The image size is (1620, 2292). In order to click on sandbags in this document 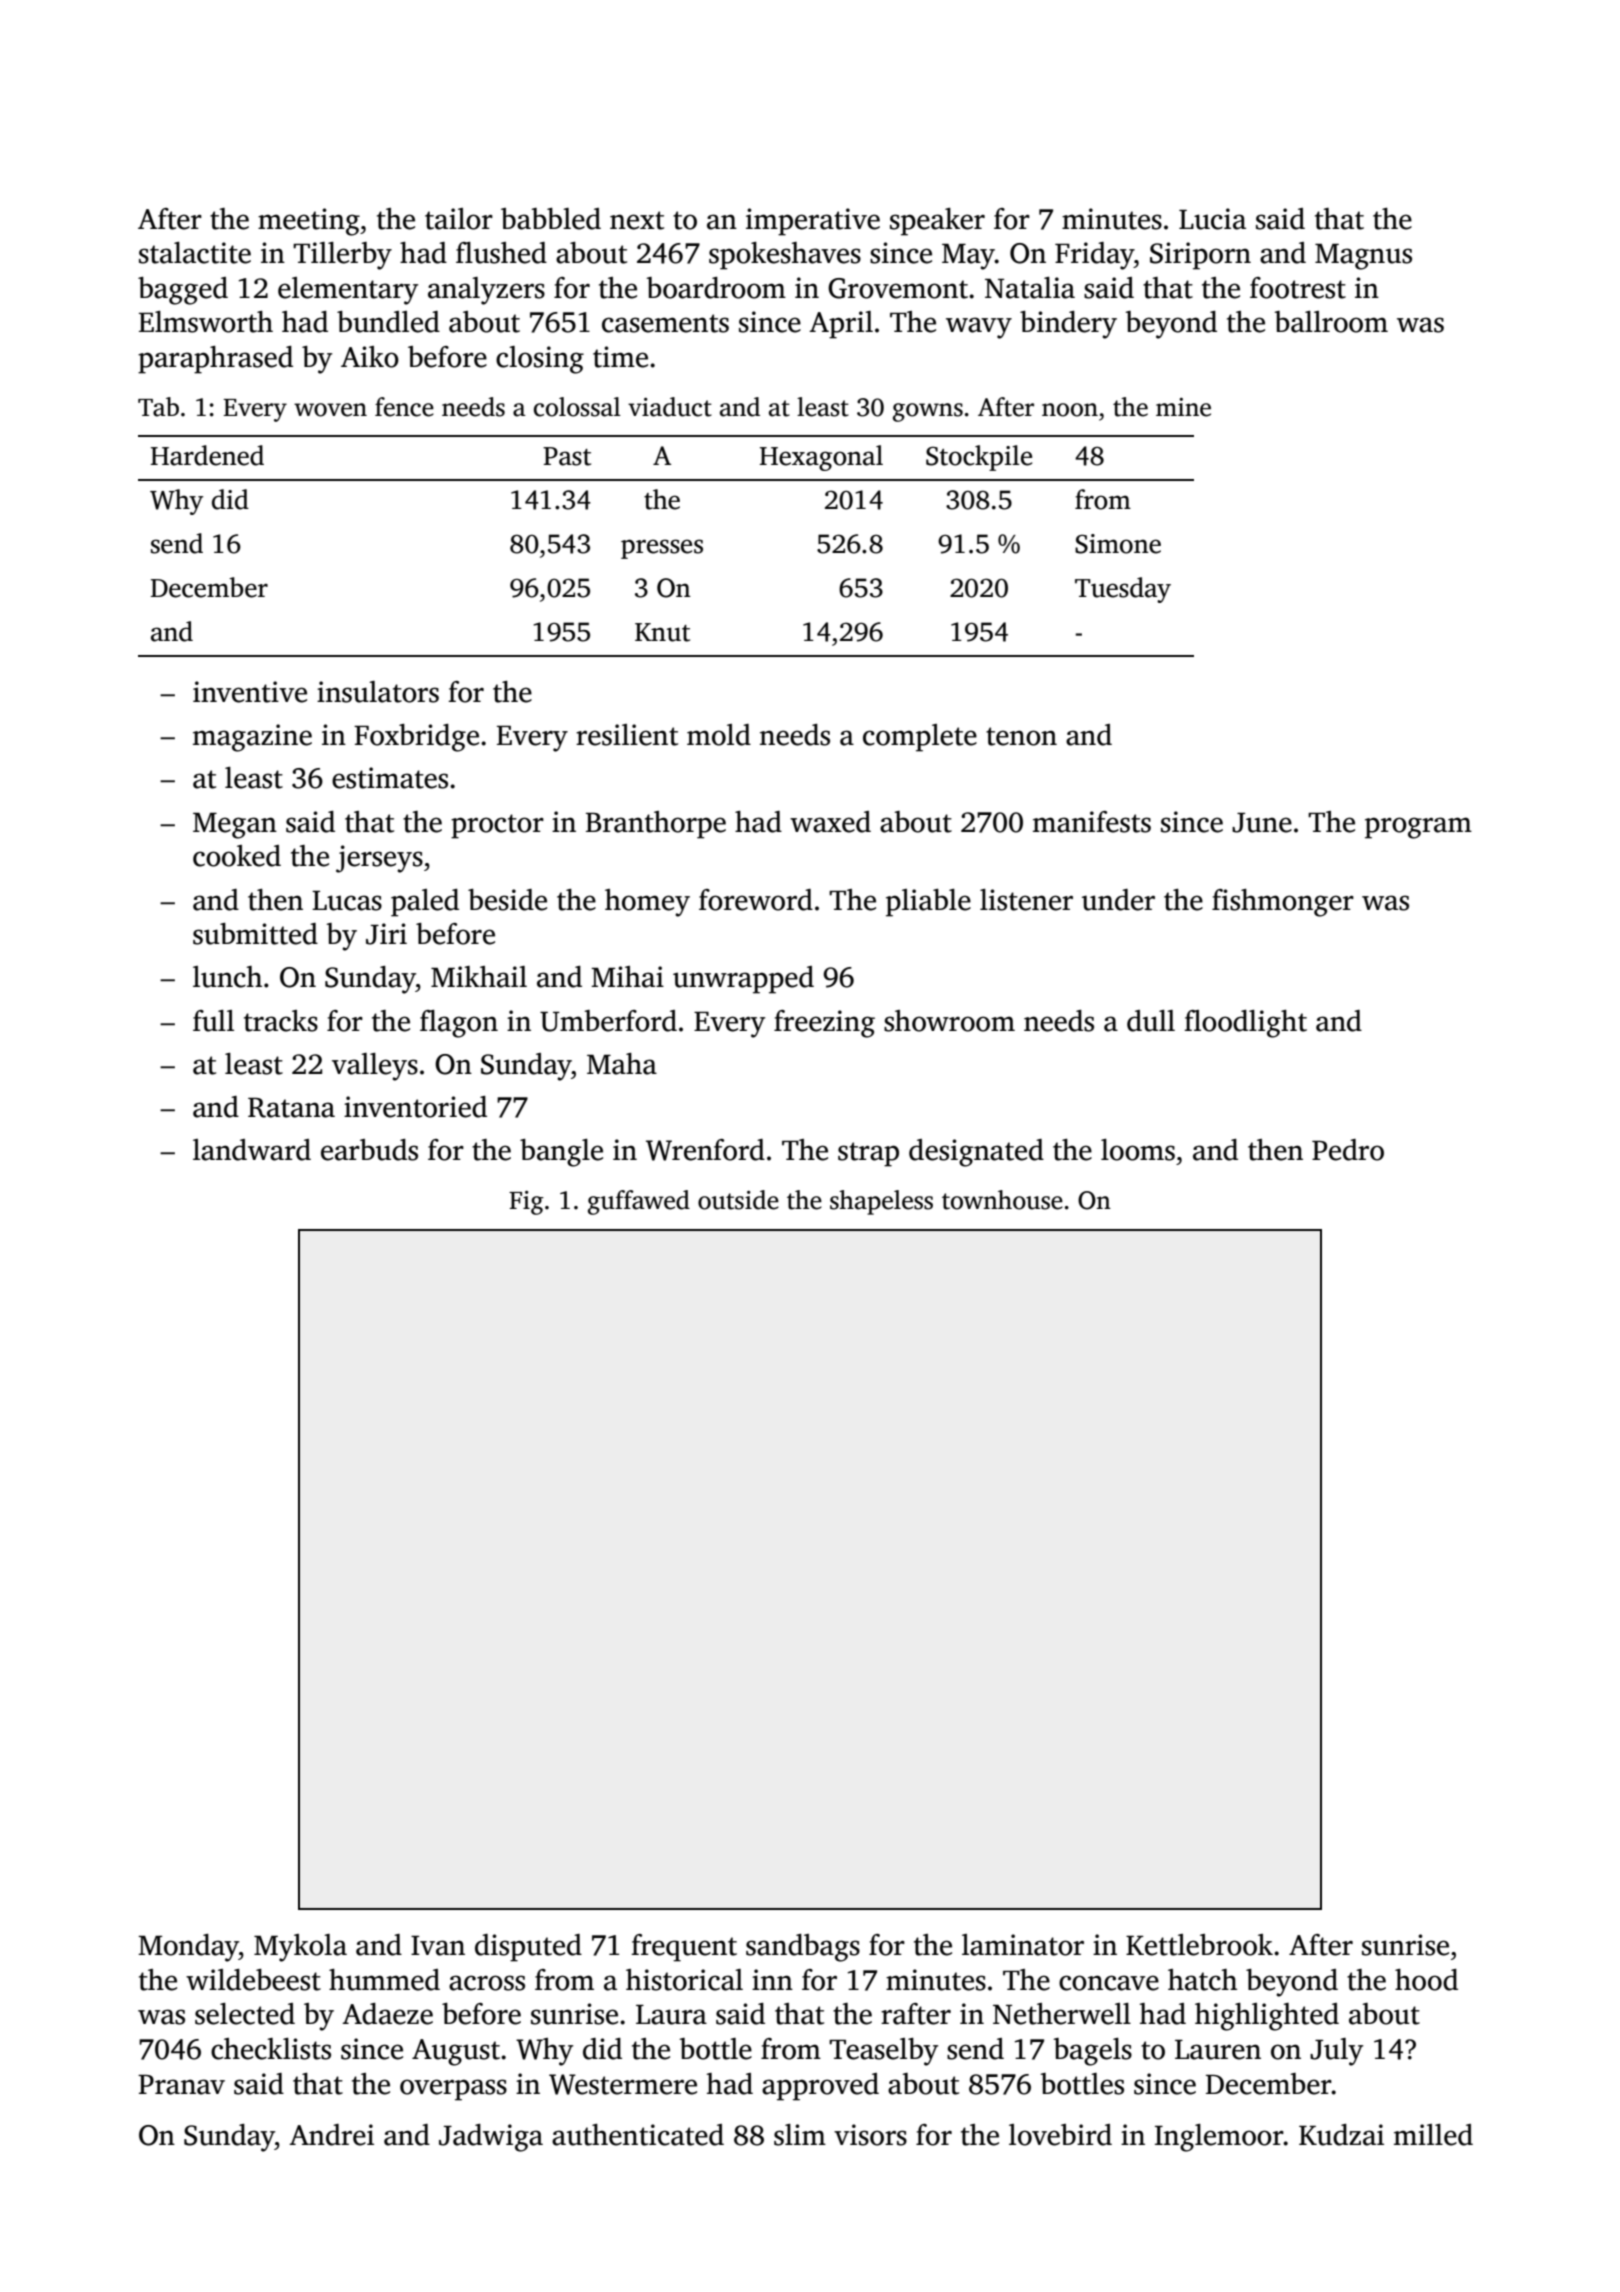, I will do `click(803, 1948)`.
